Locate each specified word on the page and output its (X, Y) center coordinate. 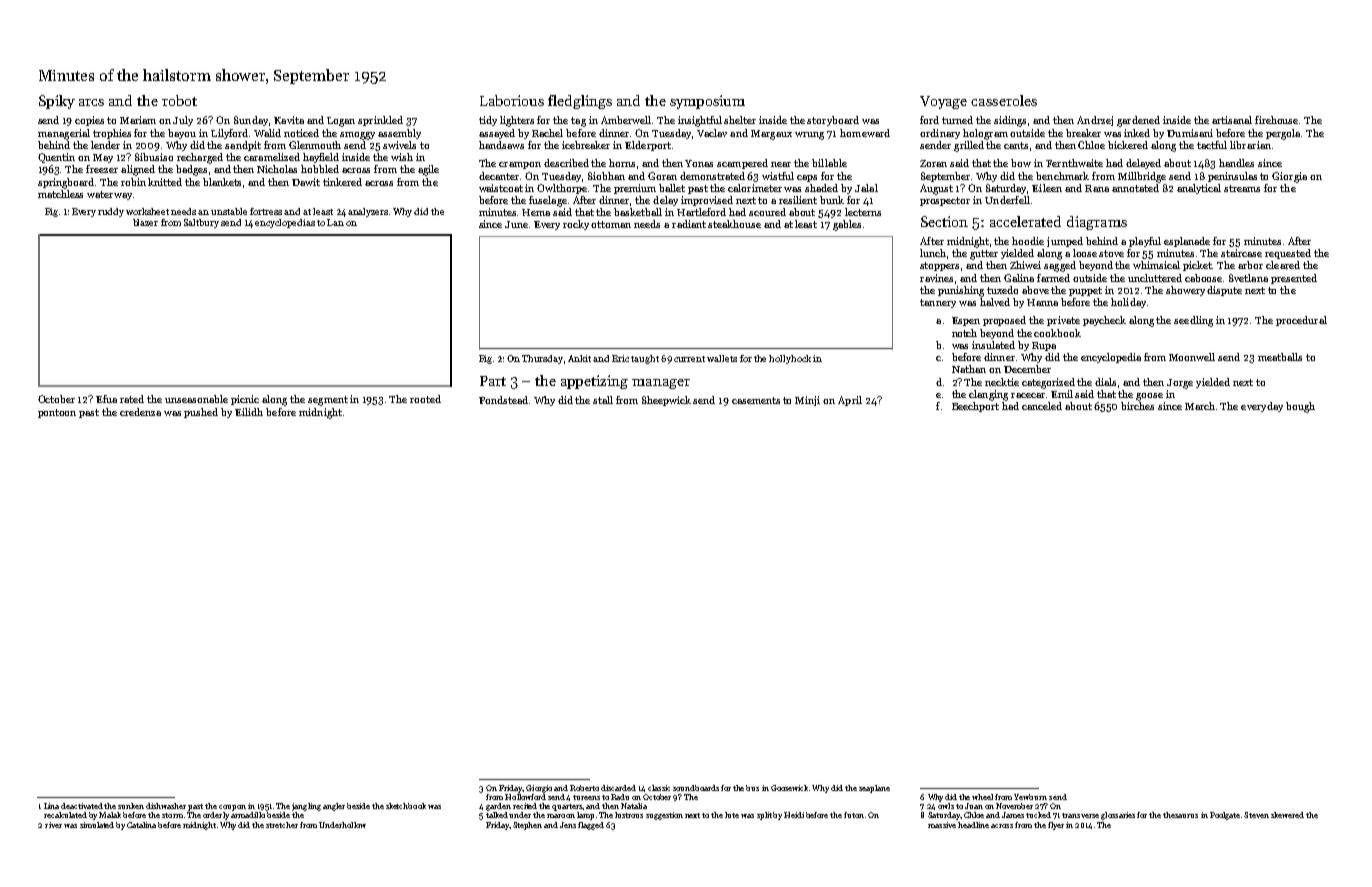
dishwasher (166, 806)
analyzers (368, 212)
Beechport (975, 407)
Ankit (579, 358)
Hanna (1042, 302)
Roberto (584, 788)
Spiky (57, 102)
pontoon (57, 413)
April (850, 401)
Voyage (943, 102)
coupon (232, 808)
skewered (1287, 815)
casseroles (1004, 100)
